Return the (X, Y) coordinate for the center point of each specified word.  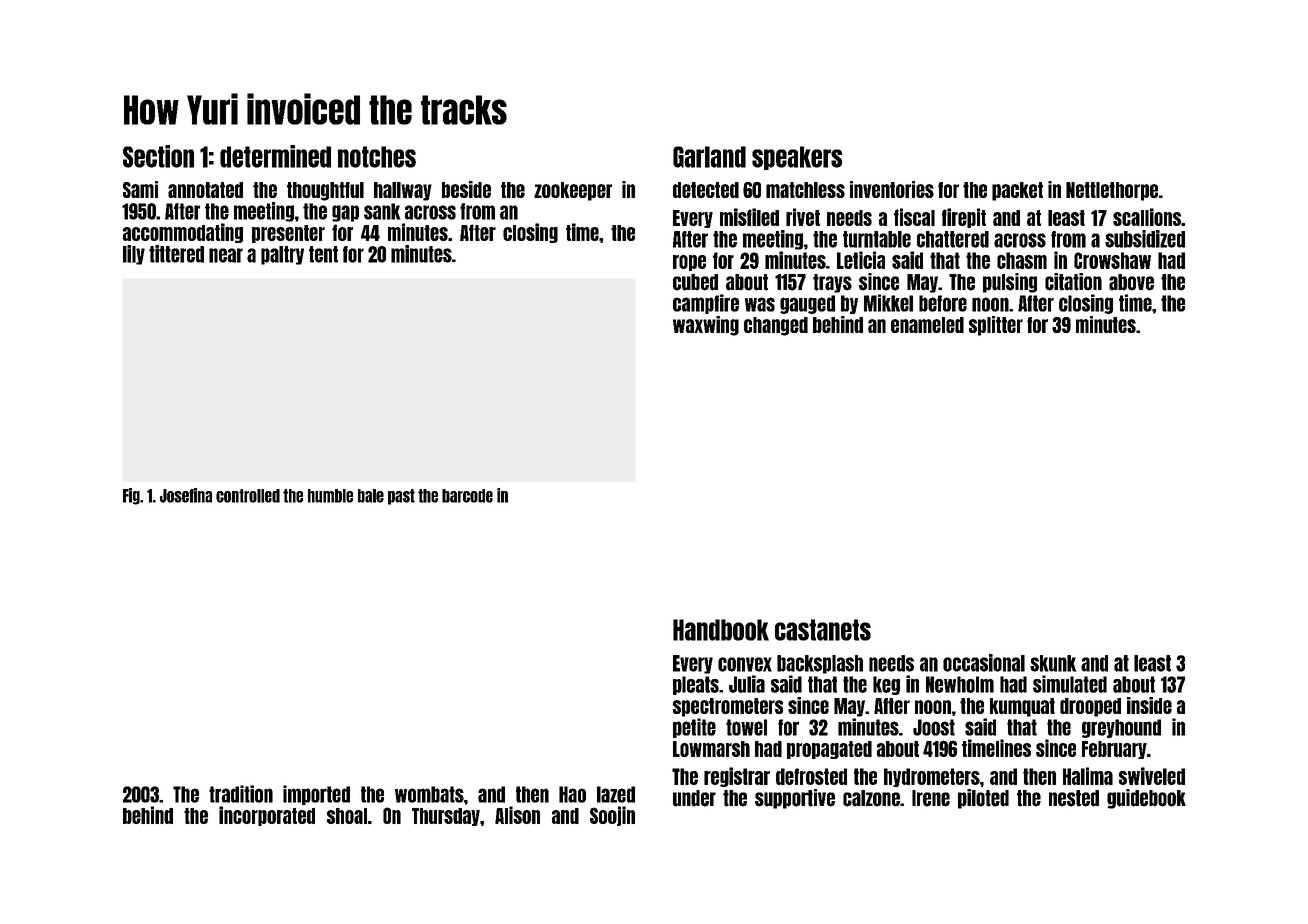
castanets (823, 630)
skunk (1053, 663)
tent (323, 254)
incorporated (267, 816)
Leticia (861, 260)
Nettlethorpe (1112, 191)
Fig (131, 496)
